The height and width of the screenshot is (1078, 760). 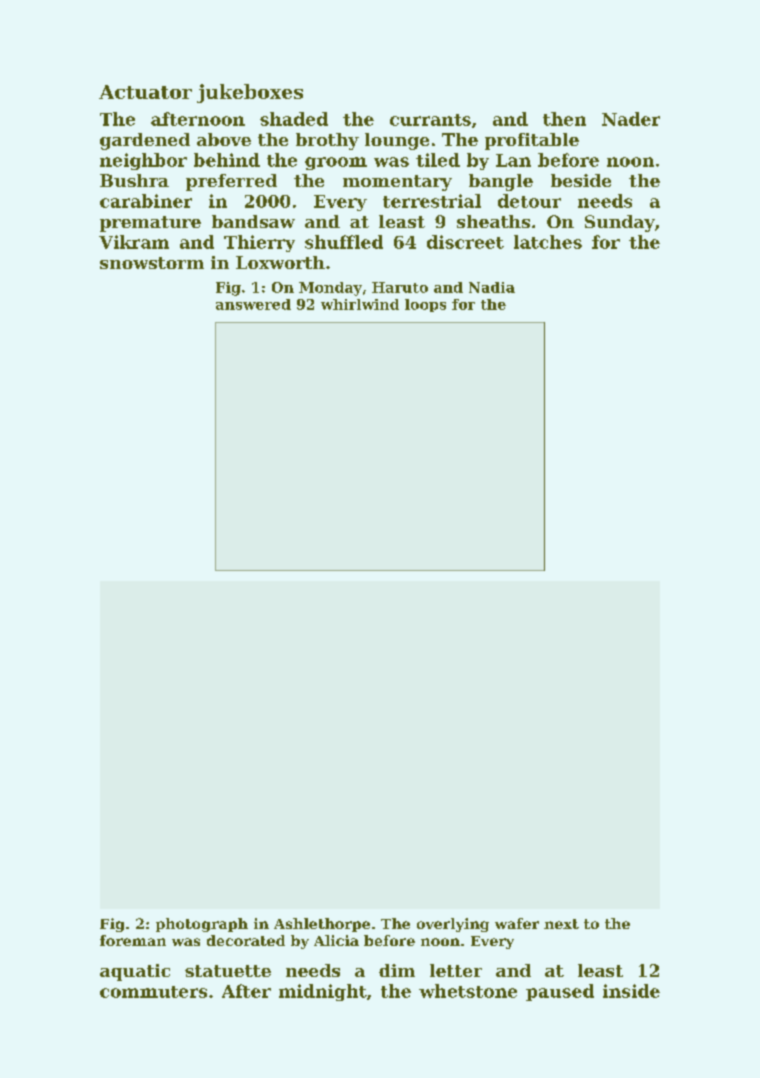 I want to click on photograph, so click(x=202, y=925).
